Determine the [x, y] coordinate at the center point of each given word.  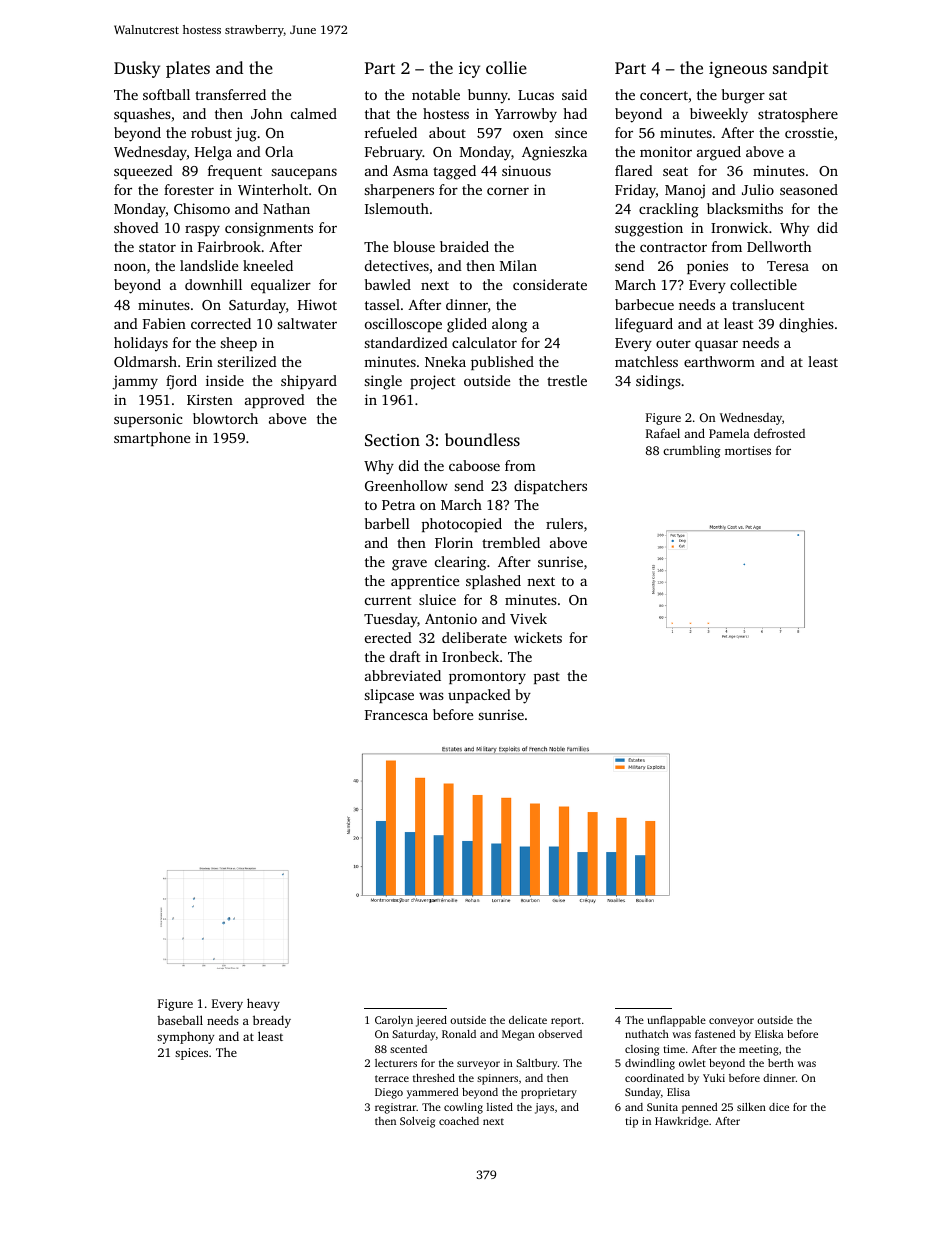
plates [188, 69]
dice [779, 1107]
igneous [738, 70]
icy [469, 70]
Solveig [417, 1122]
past [547, 678]
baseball [180, 1020]
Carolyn [394, 1021]
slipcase [389, 696]
